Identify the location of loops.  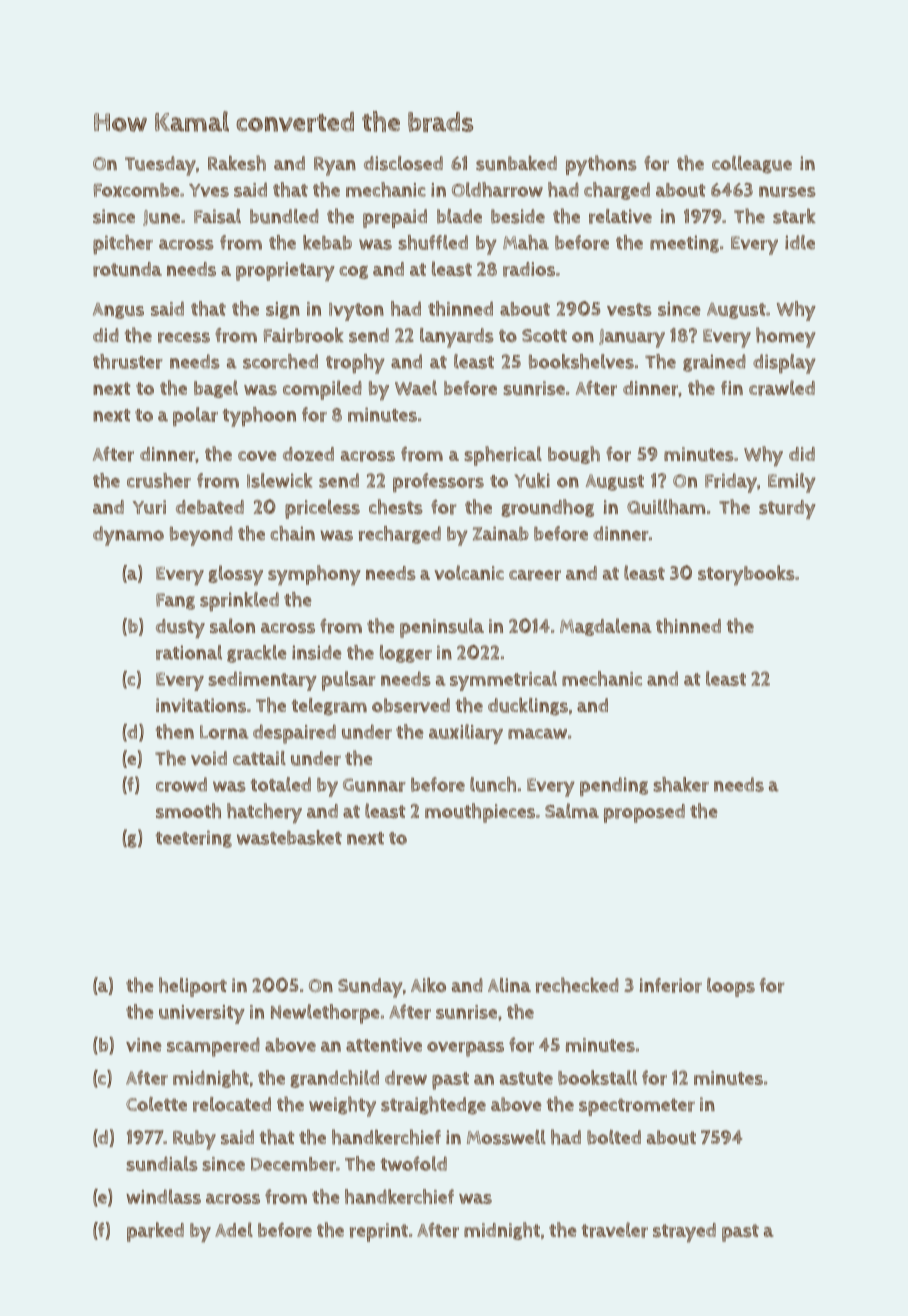
(731, 987).
